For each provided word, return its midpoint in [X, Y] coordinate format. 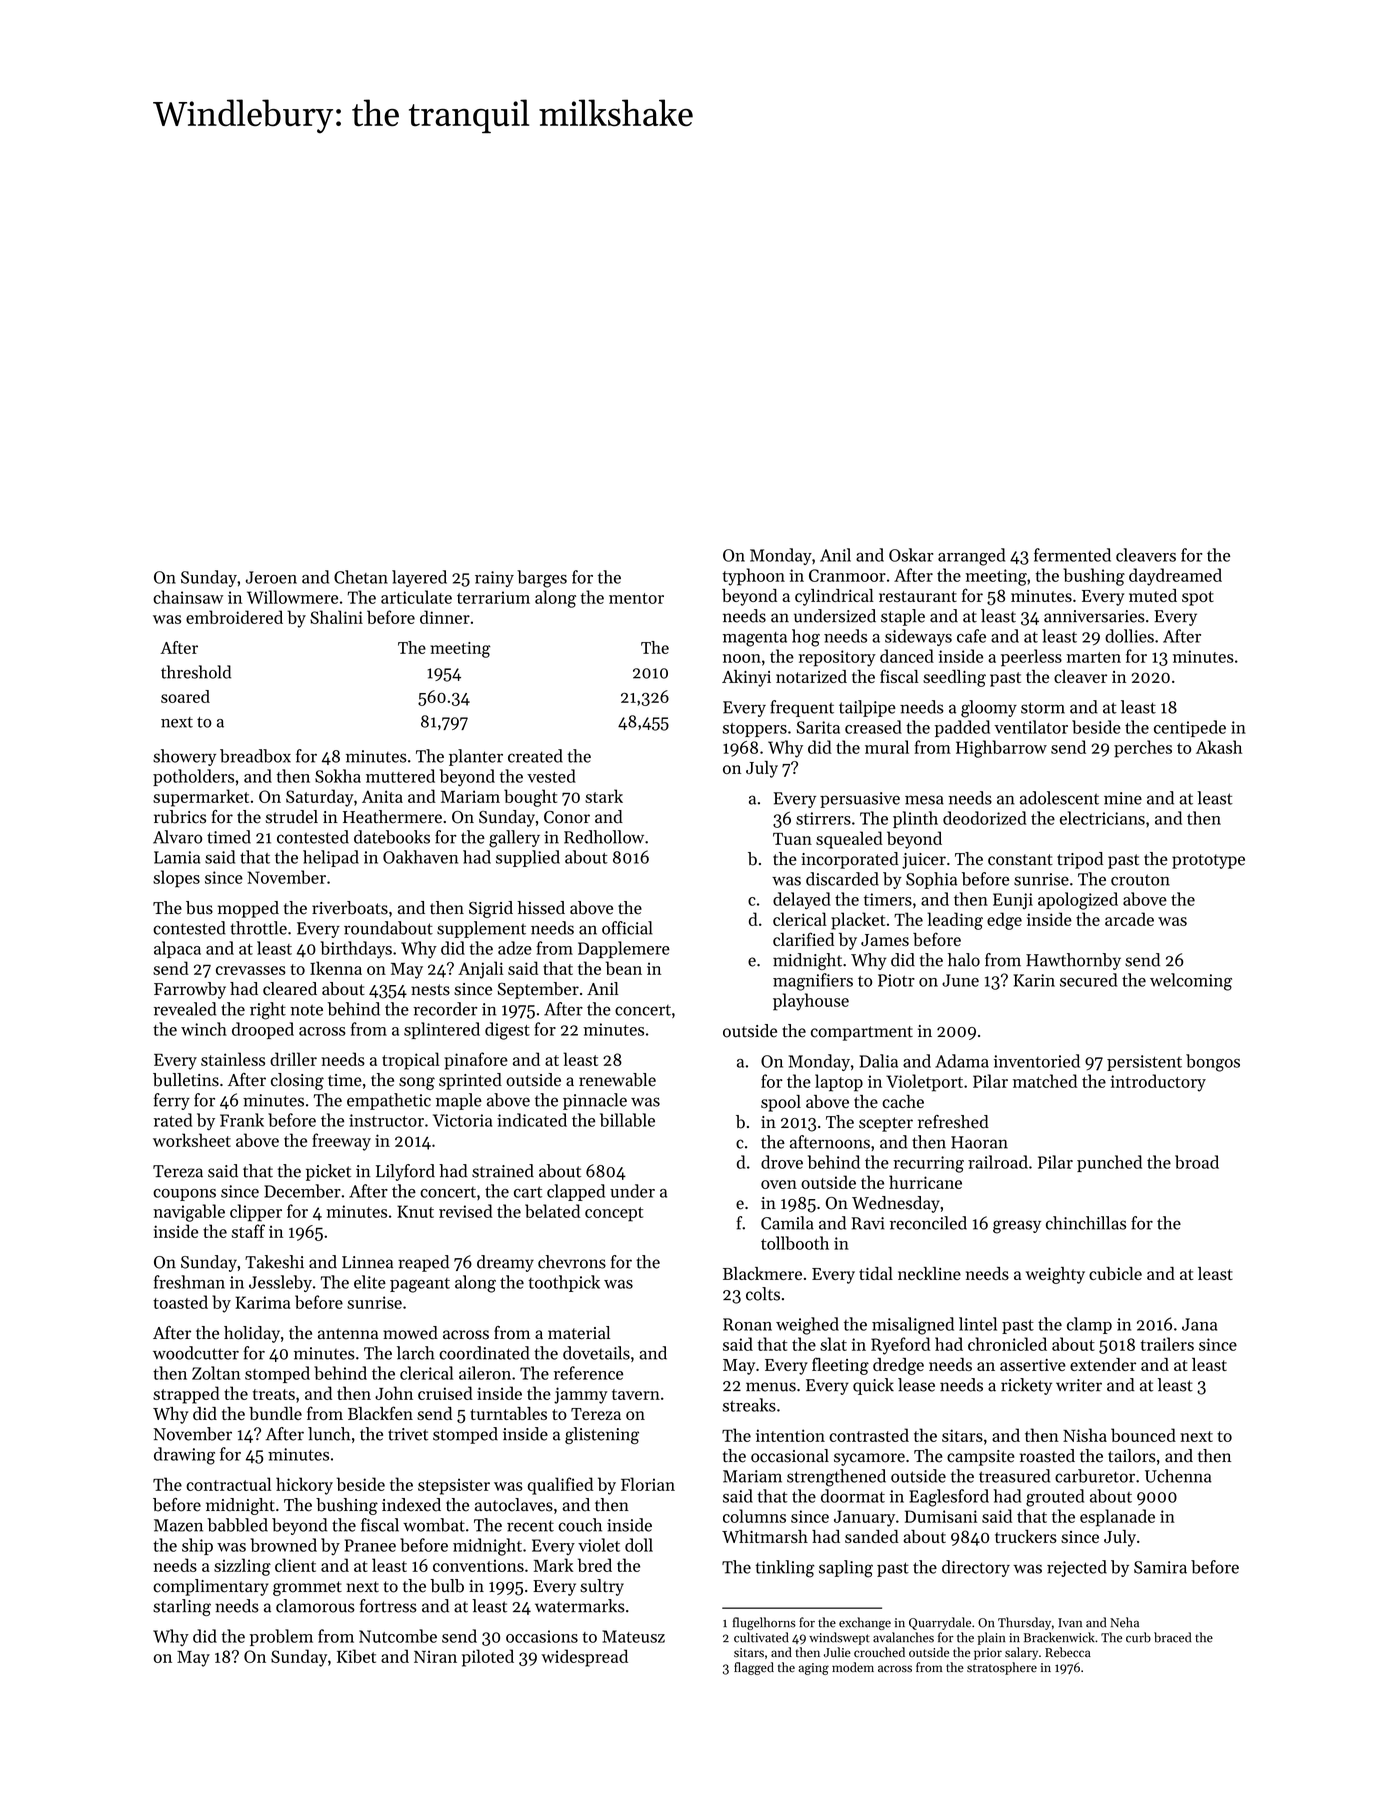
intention [790, 1435]
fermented [1072, 555]
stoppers [754, 730]
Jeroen [271, 577]
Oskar [911, 555]
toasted [180, 1302]
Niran [435, 1656]
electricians [1102, 818]
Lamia [177, 857]
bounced [1143, 1435]
